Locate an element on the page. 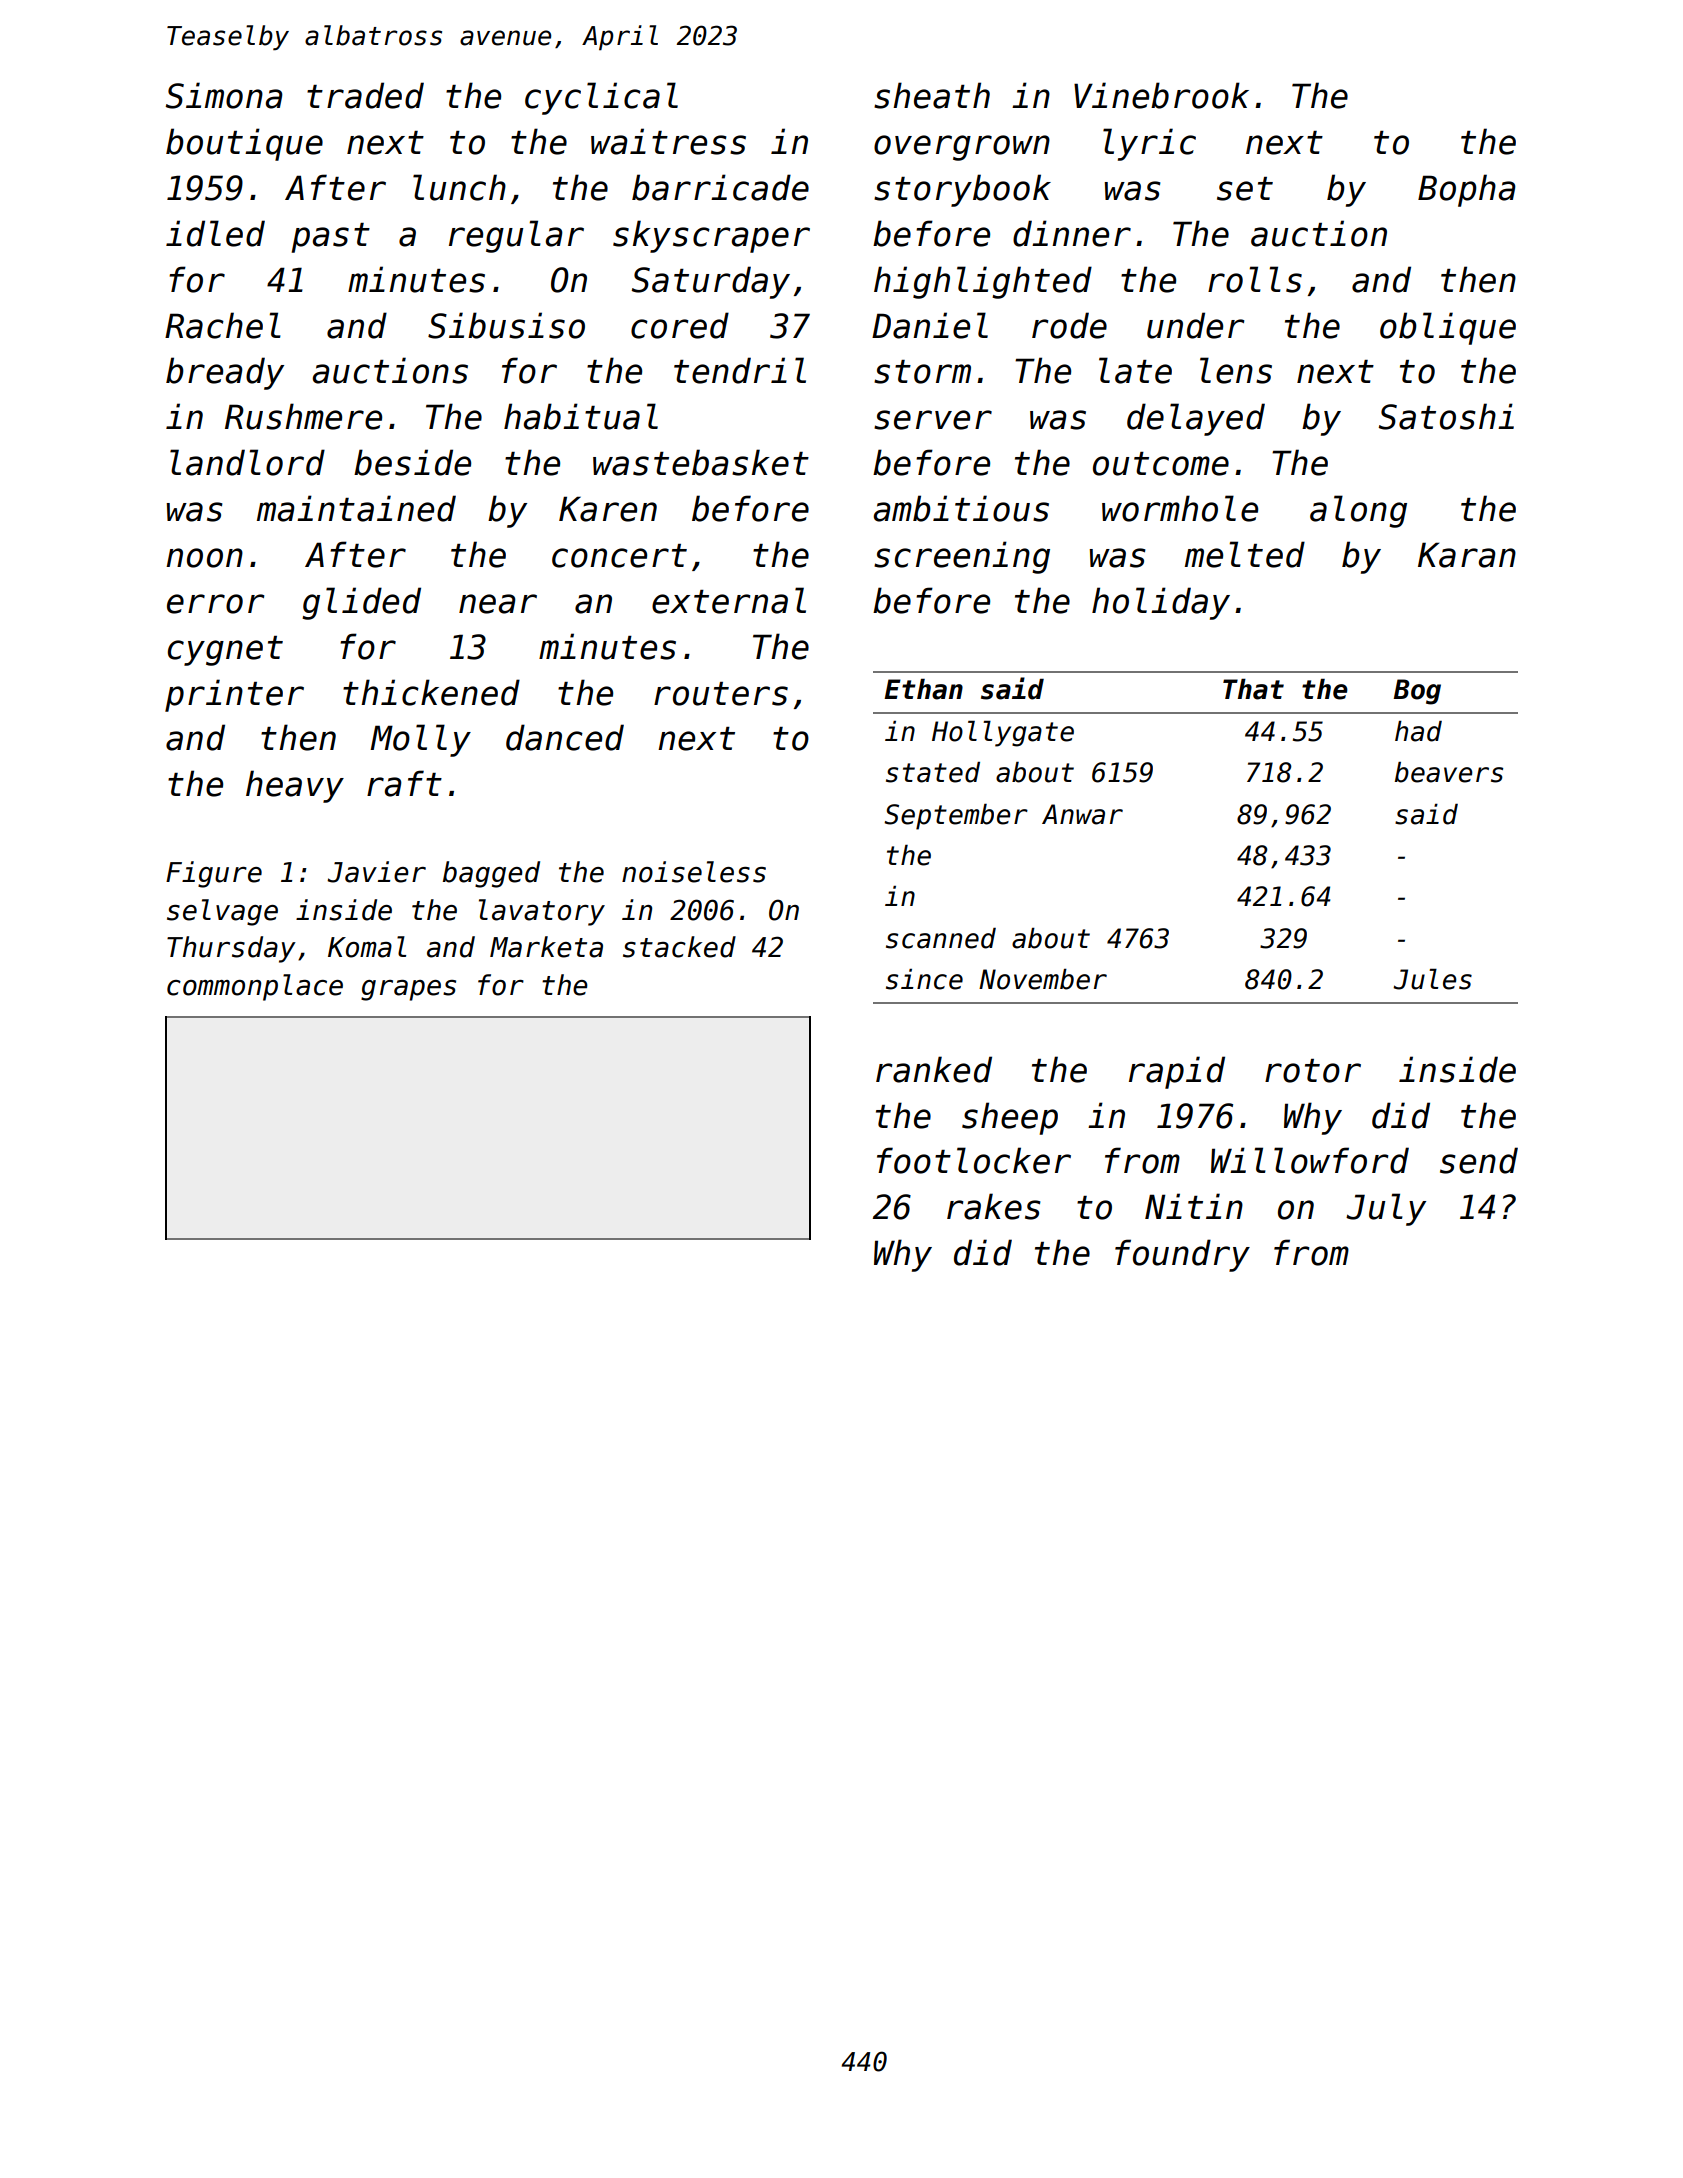  rakes is located at coordinates (994, 1206).
